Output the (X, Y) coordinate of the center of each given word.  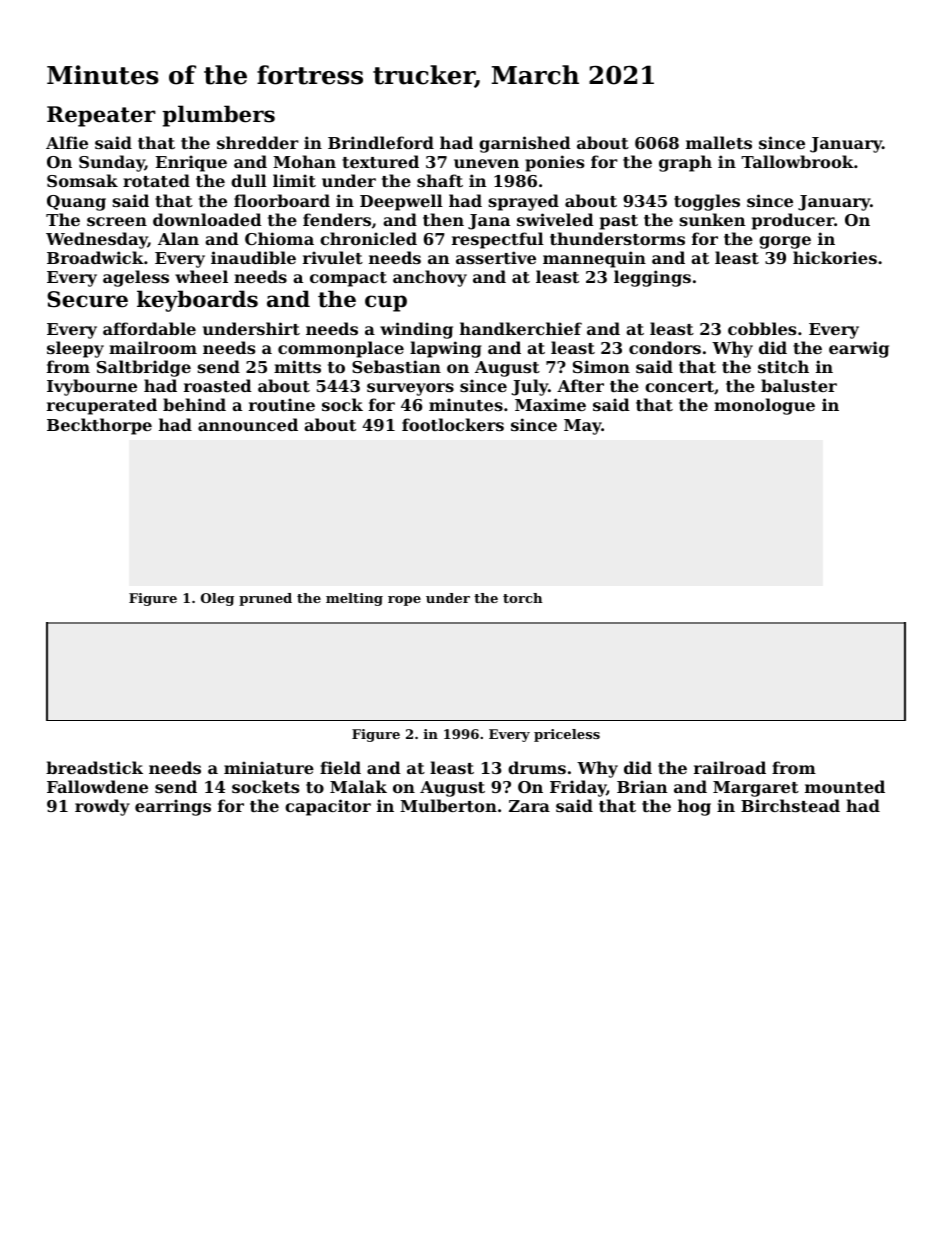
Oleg (217, 599)
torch (523, 598)
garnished (525, 144)
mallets (719, 142)
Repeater (101, 116)
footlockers (453, 424)
